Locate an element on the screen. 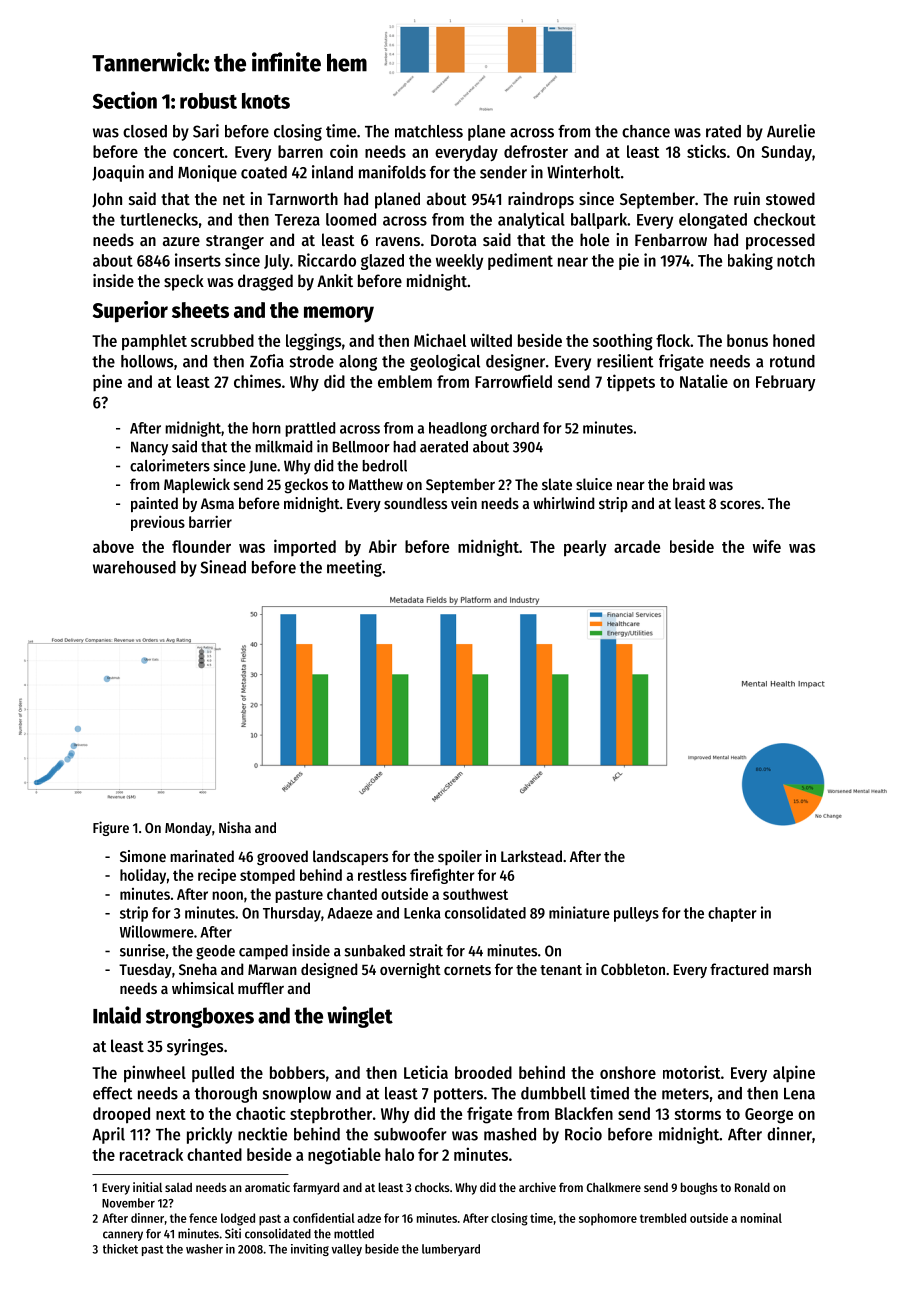 The image size is (908, 1316). winglet is located at coordinates (360, 1017).
